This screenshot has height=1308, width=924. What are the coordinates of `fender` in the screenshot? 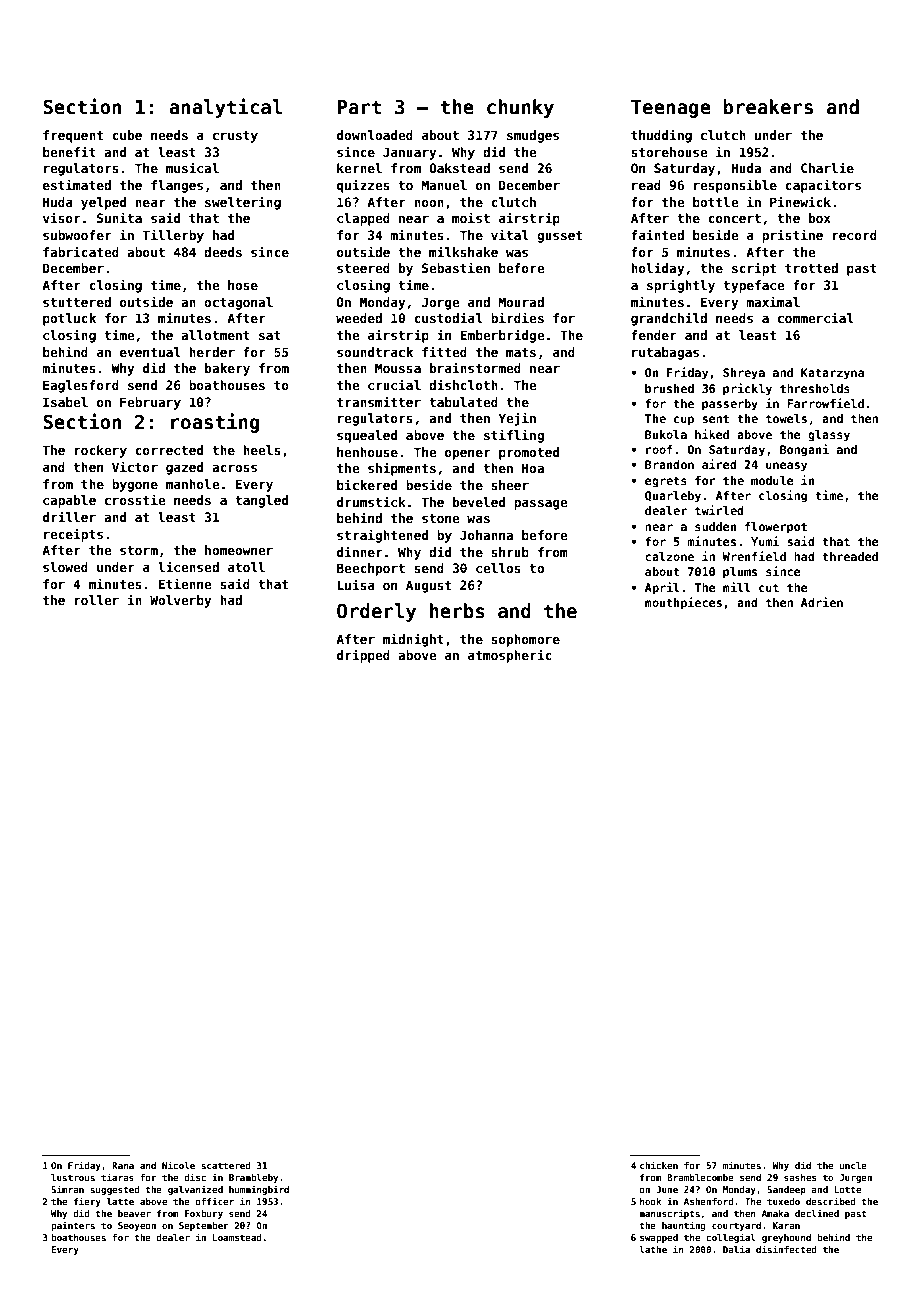 It's located at (654, 335).
